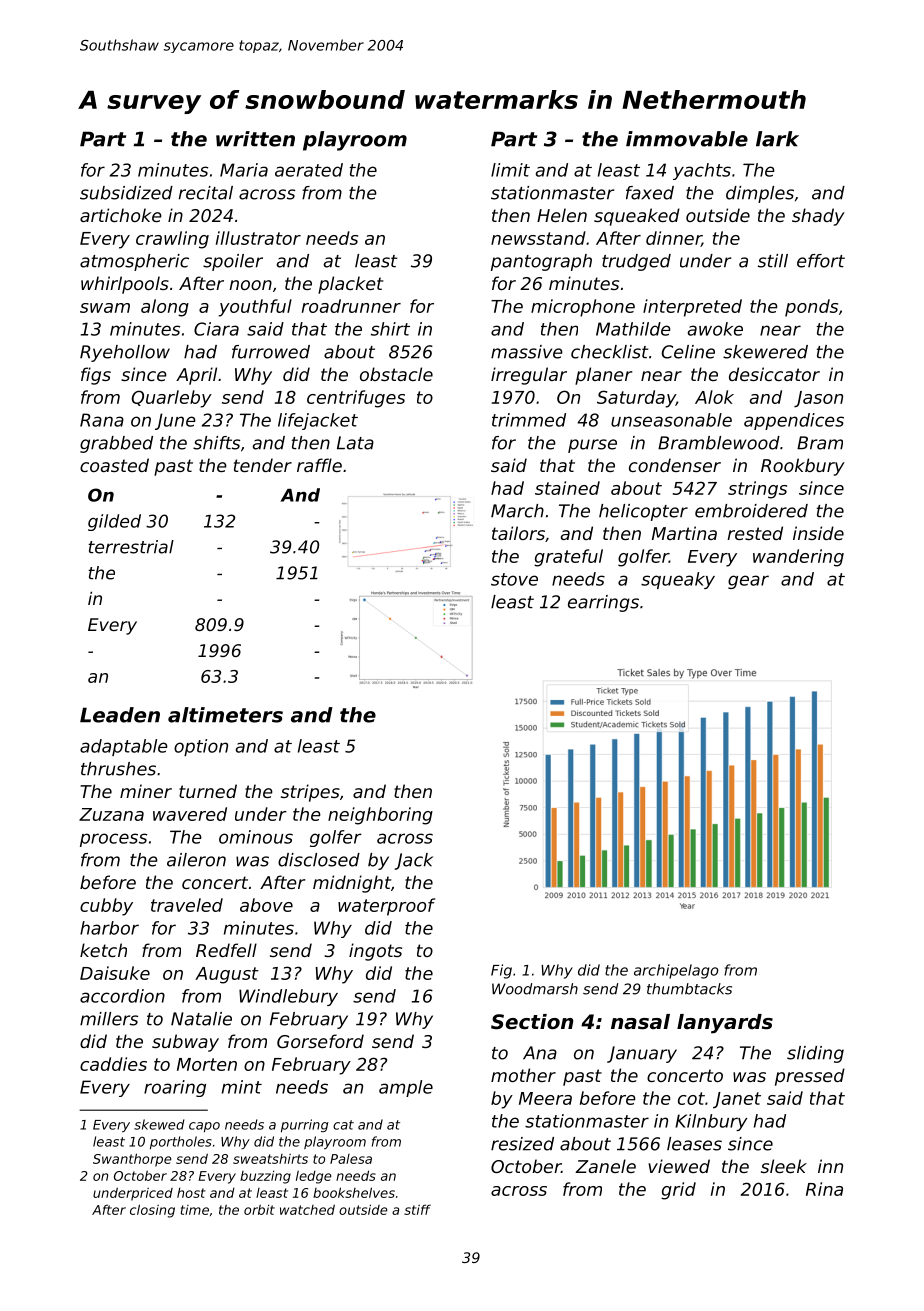 The image size is (924, 1311). What do you see at coordinates (109, 1019) in the document?
I see `millers` at bounding box center [109, 1019].
